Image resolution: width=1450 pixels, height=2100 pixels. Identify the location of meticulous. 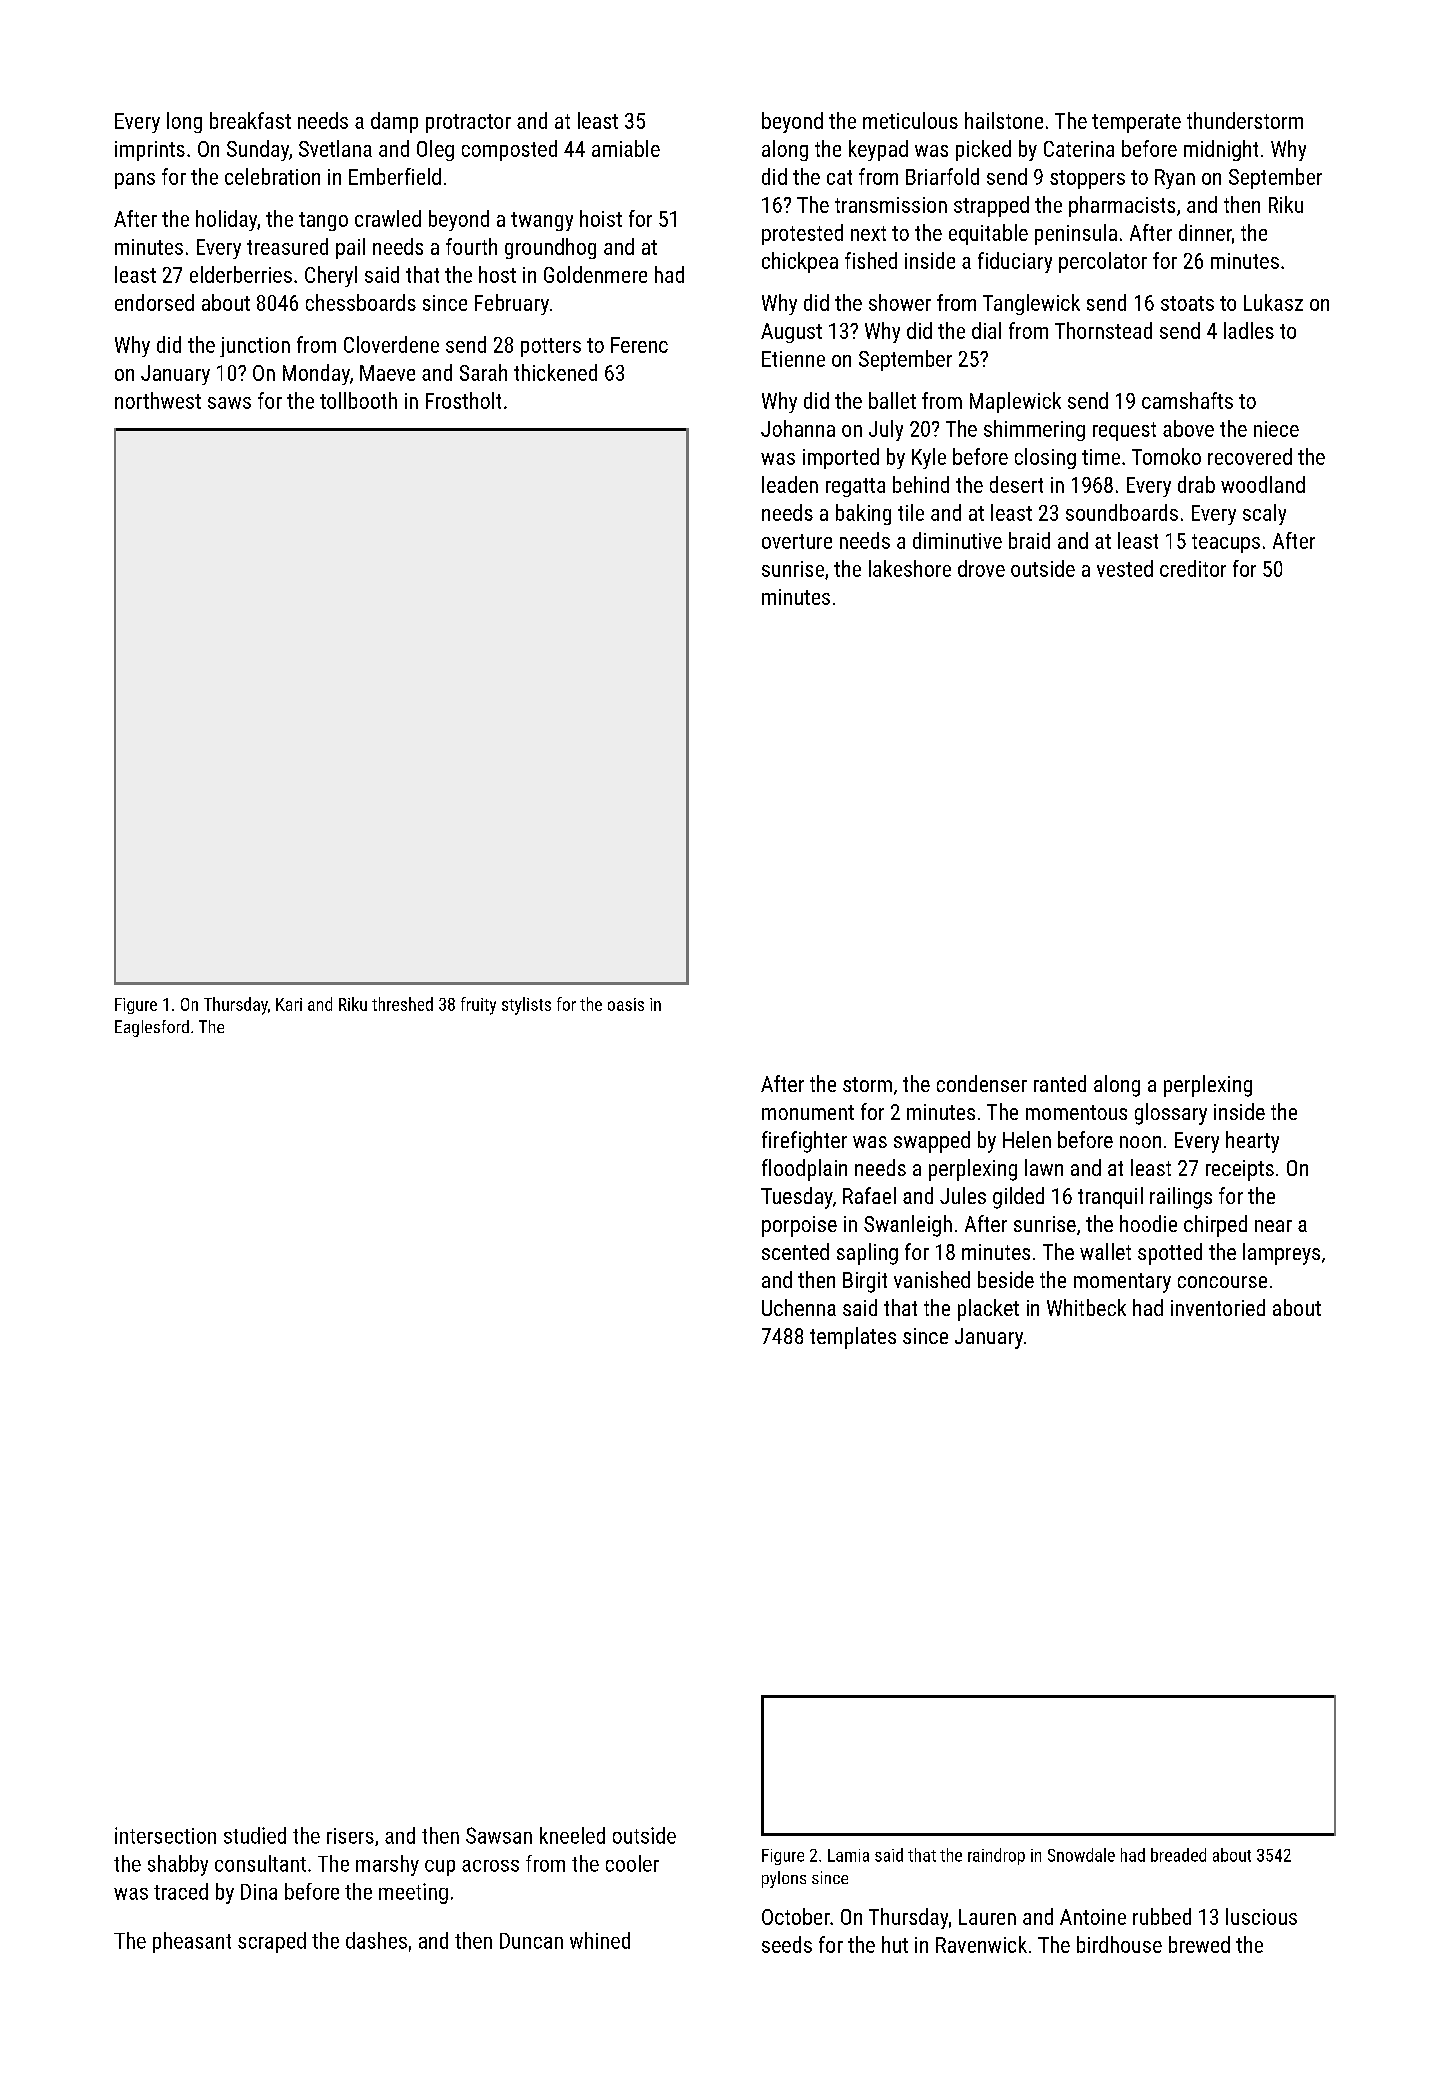
(910, 120).
